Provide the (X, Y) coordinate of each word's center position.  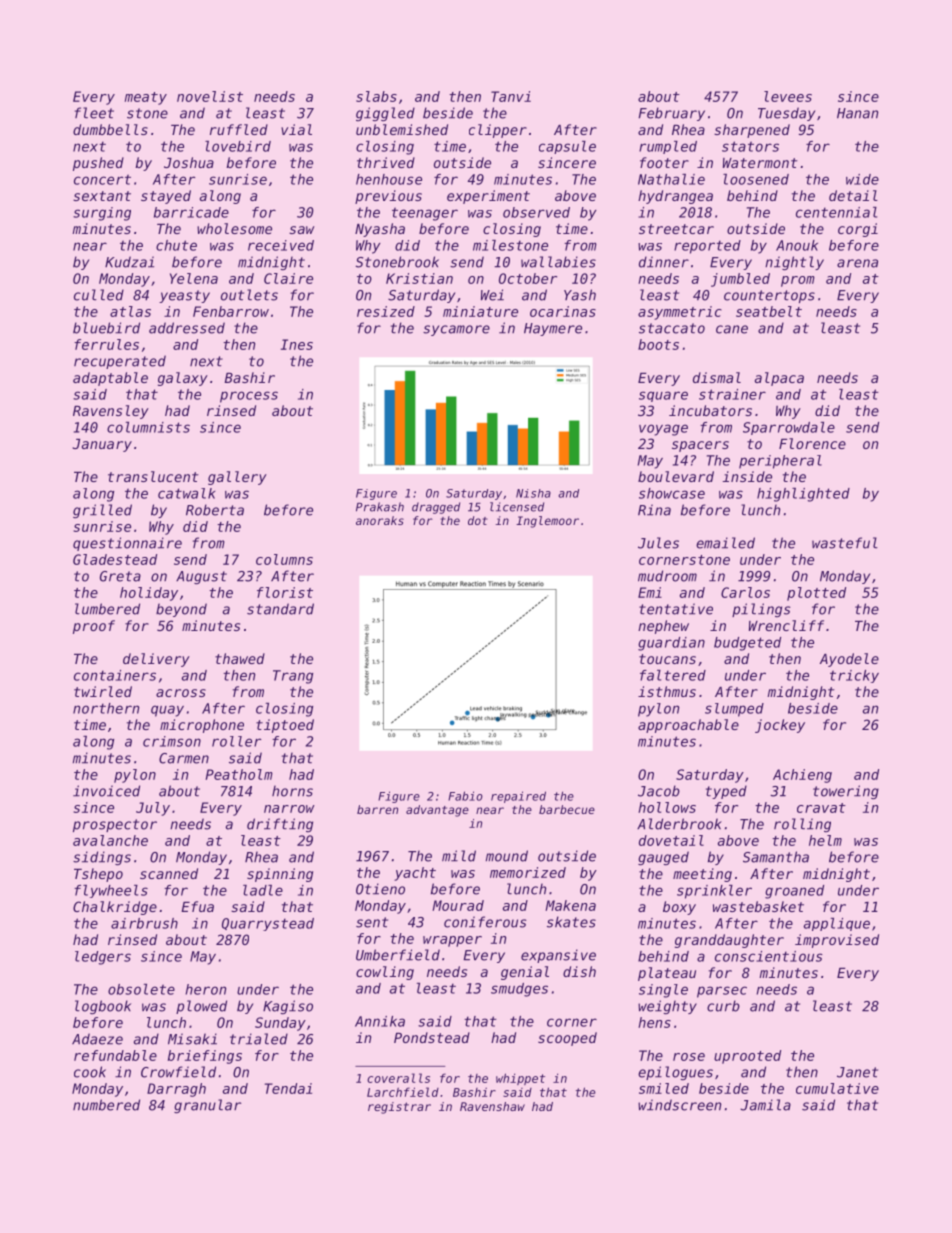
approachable (688, 726)
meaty (146, 98)
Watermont (760, 163)
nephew (663, 627)
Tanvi (511, 96)
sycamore (456, 330)
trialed (259, 1039)
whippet (520, 1079)
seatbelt (769, 311)
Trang (293, 677)
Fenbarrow (231, 311)
